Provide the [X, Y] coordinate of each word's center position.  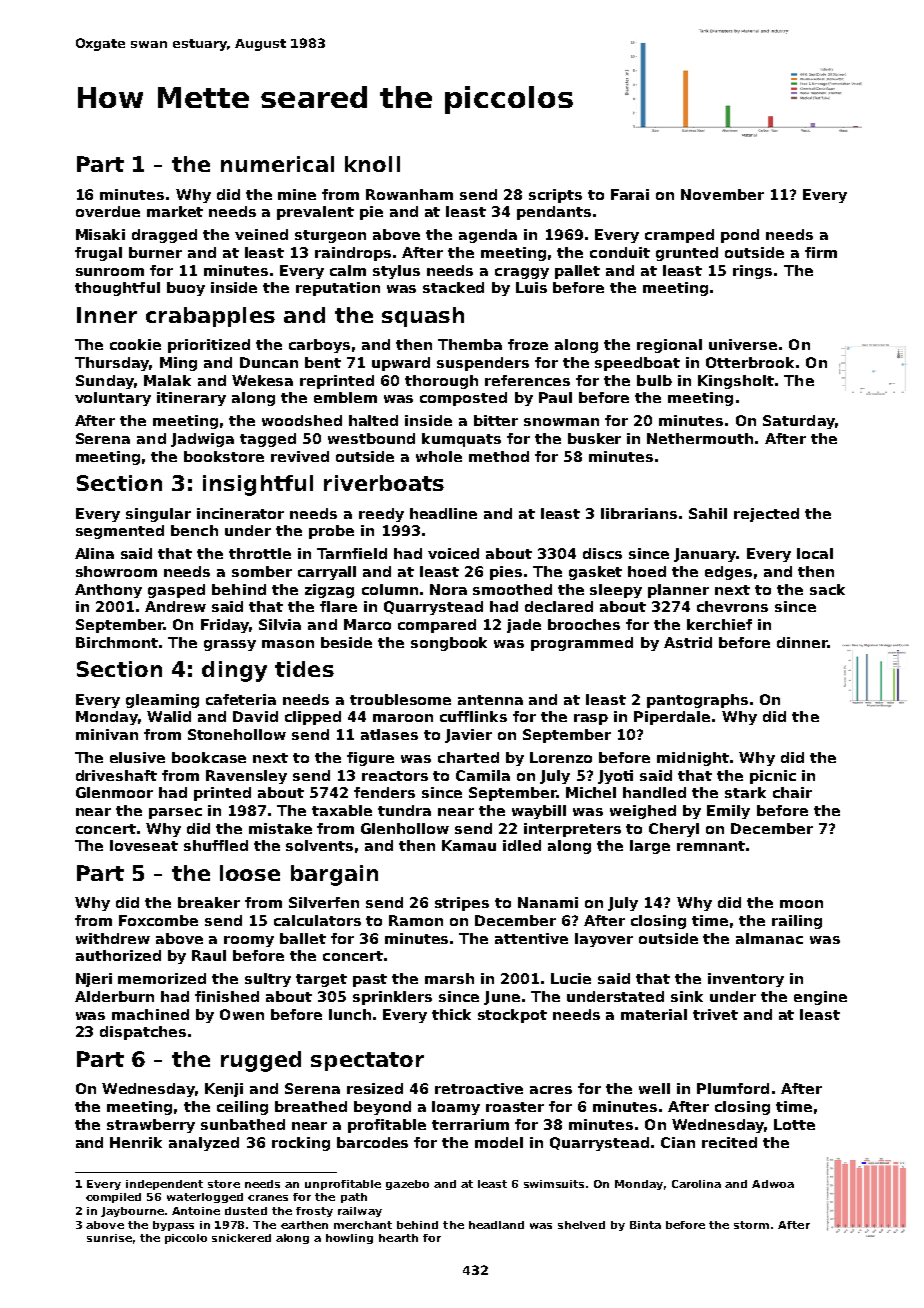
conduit [620, 252]
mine [297, 194]
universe [743, 344]
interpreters [572, 830]
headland [496, 1225]
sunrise [109, 1238]
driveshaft [116, 775]
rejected [766, 515]
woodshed [302, 420]
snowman [561, 422]
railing [797, 922]
